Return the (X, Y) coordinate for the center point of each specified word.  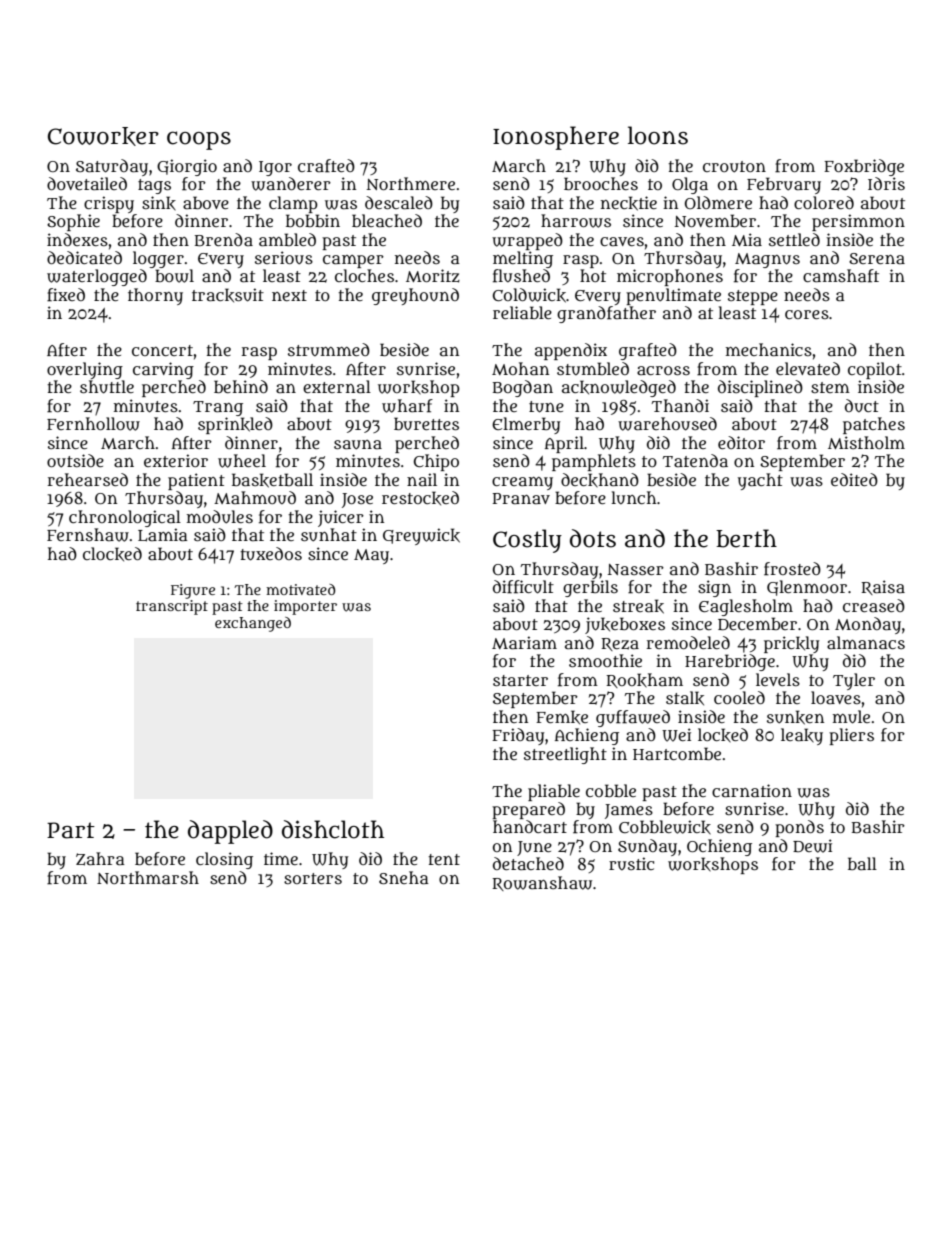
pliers (851, 736)
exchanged (253, 624)
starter (520, 680)
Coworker (103, 136)
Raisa (883, 587)
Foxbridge (864, 167)
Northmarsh (148, 877)
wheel (242, 461)
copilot (875, 370)
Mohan (520, 368)
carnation (752, 790)
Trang (218, 408)
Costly (527, 541)
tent (444, 859)
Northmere (410, 183)
